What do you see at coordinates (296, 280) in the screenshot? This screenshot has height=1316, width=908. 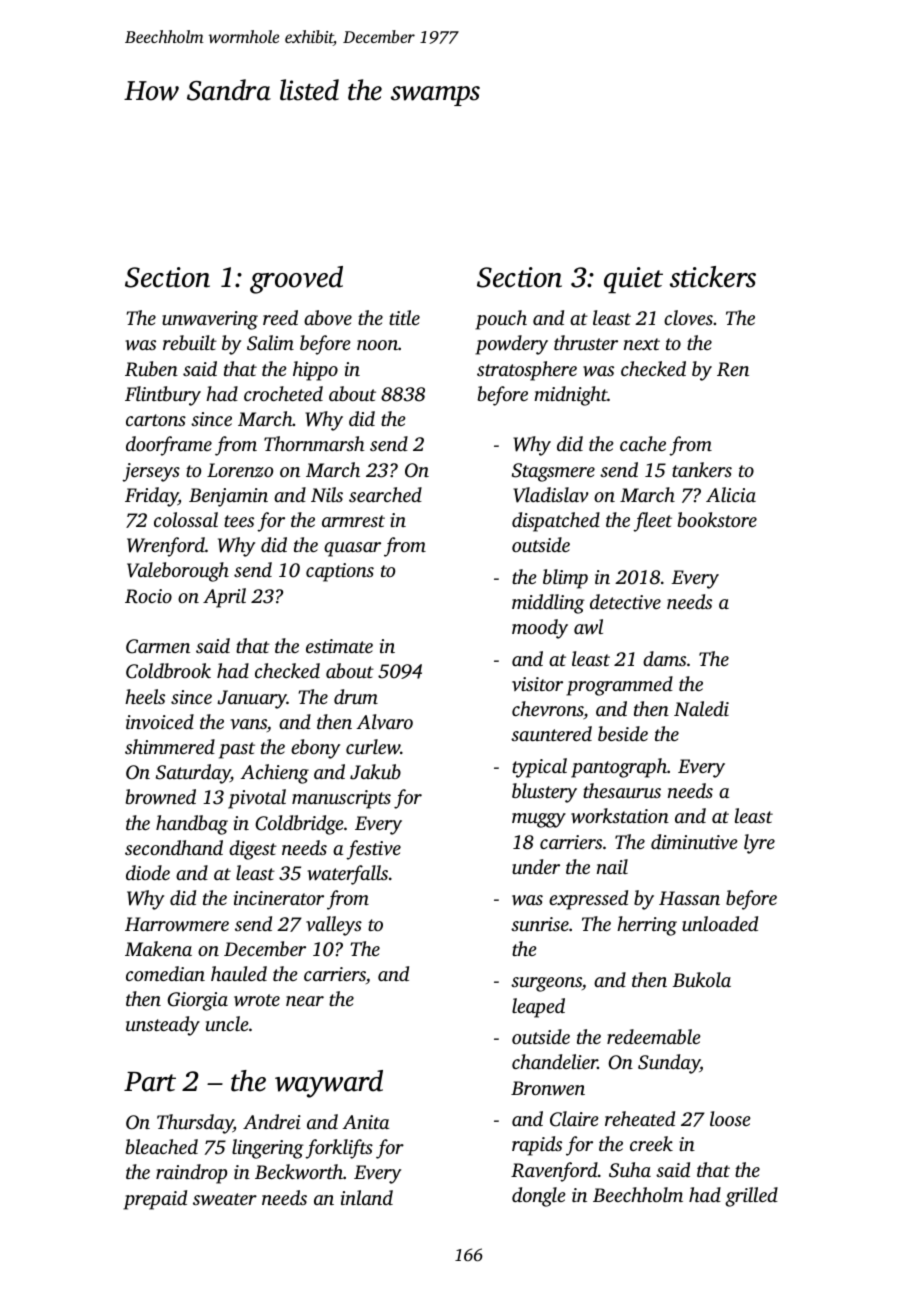 I see `grooved` at bounding box center [296, 280].
